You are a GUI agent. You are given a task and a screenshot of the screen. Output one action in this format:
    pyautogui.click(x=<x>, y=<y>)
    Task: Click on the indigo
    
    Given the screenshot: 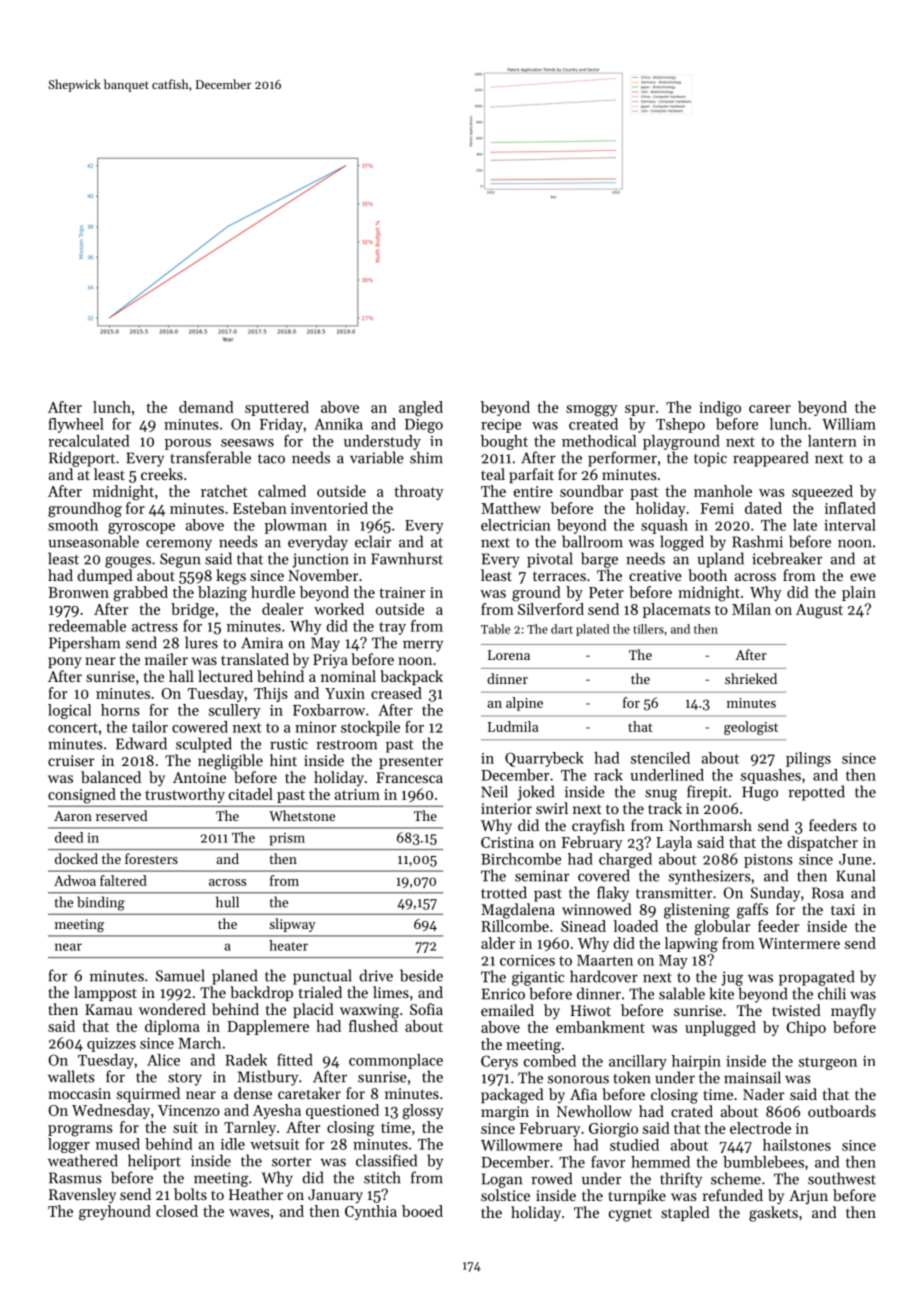 What is the action you would take?
    pyautogui.click(x=720, y=409)
